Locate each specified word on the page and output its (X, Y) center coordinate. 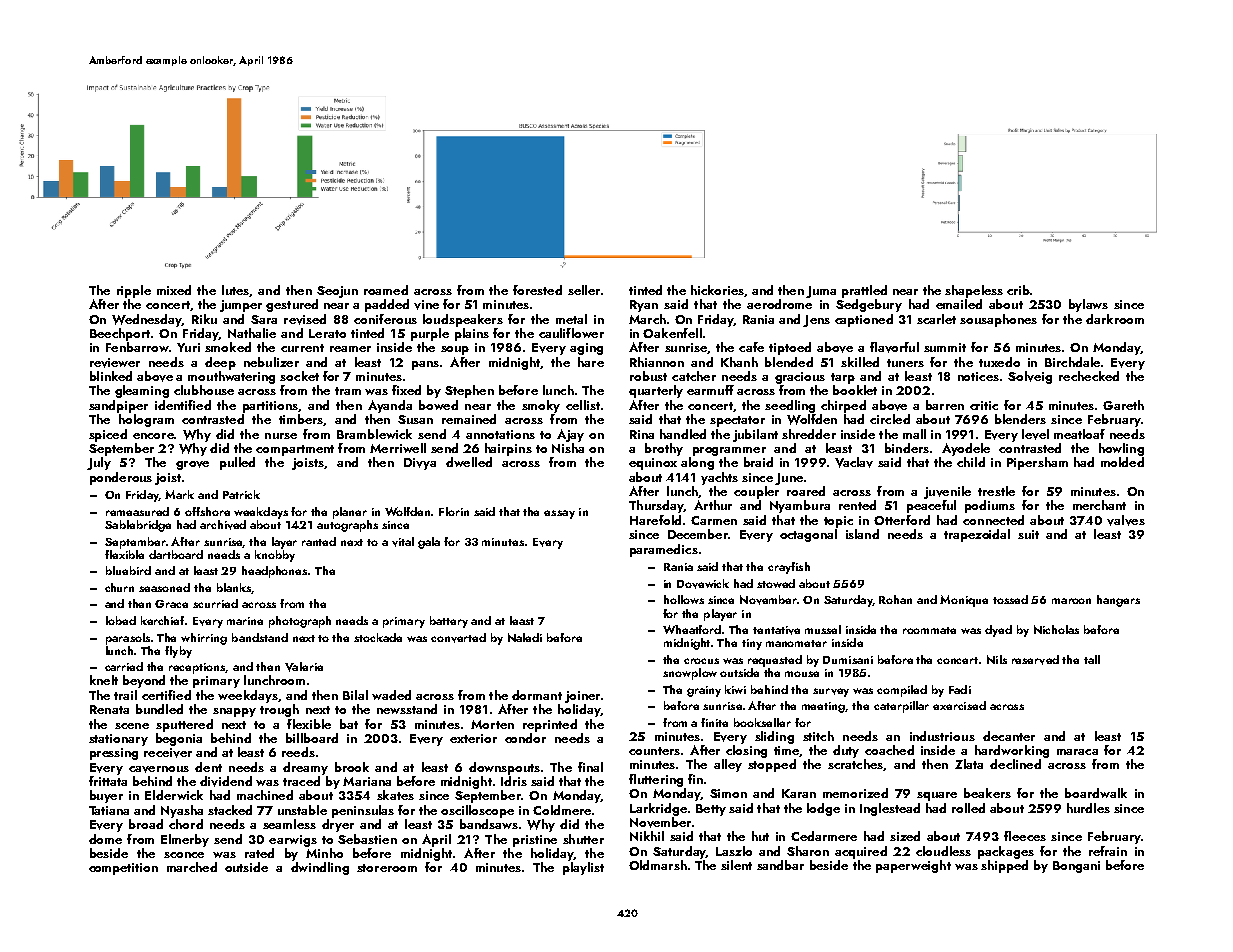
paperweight (913, 866)
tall (1092, 659)
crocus (701, 661)
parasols (128, 639)
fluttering (656, 780)
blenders (1020, 419)
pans (425, 365)
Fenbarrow (137, 347)
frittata (108, 781)
